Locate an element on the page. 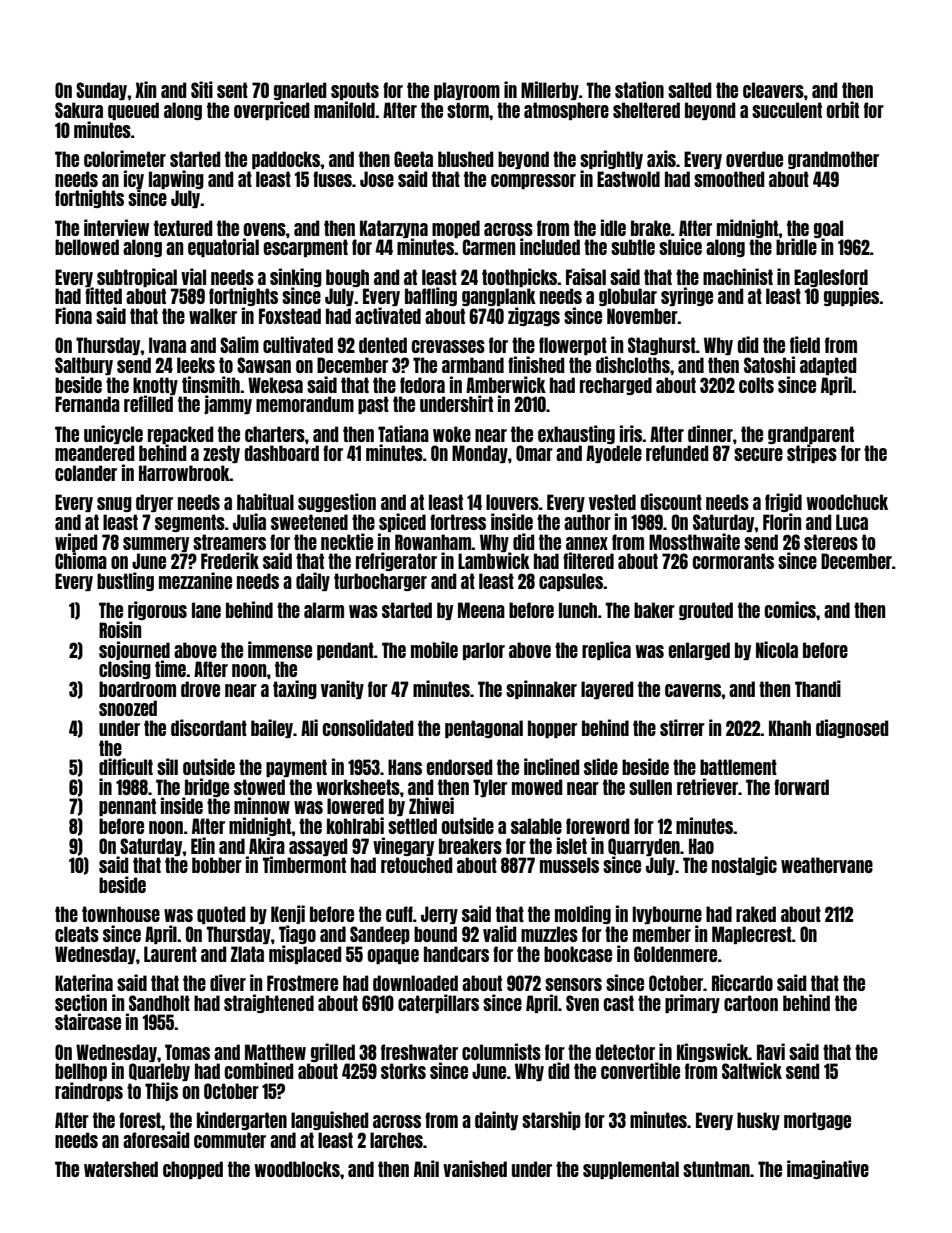  frigid is located at coordinates (783, 502).
